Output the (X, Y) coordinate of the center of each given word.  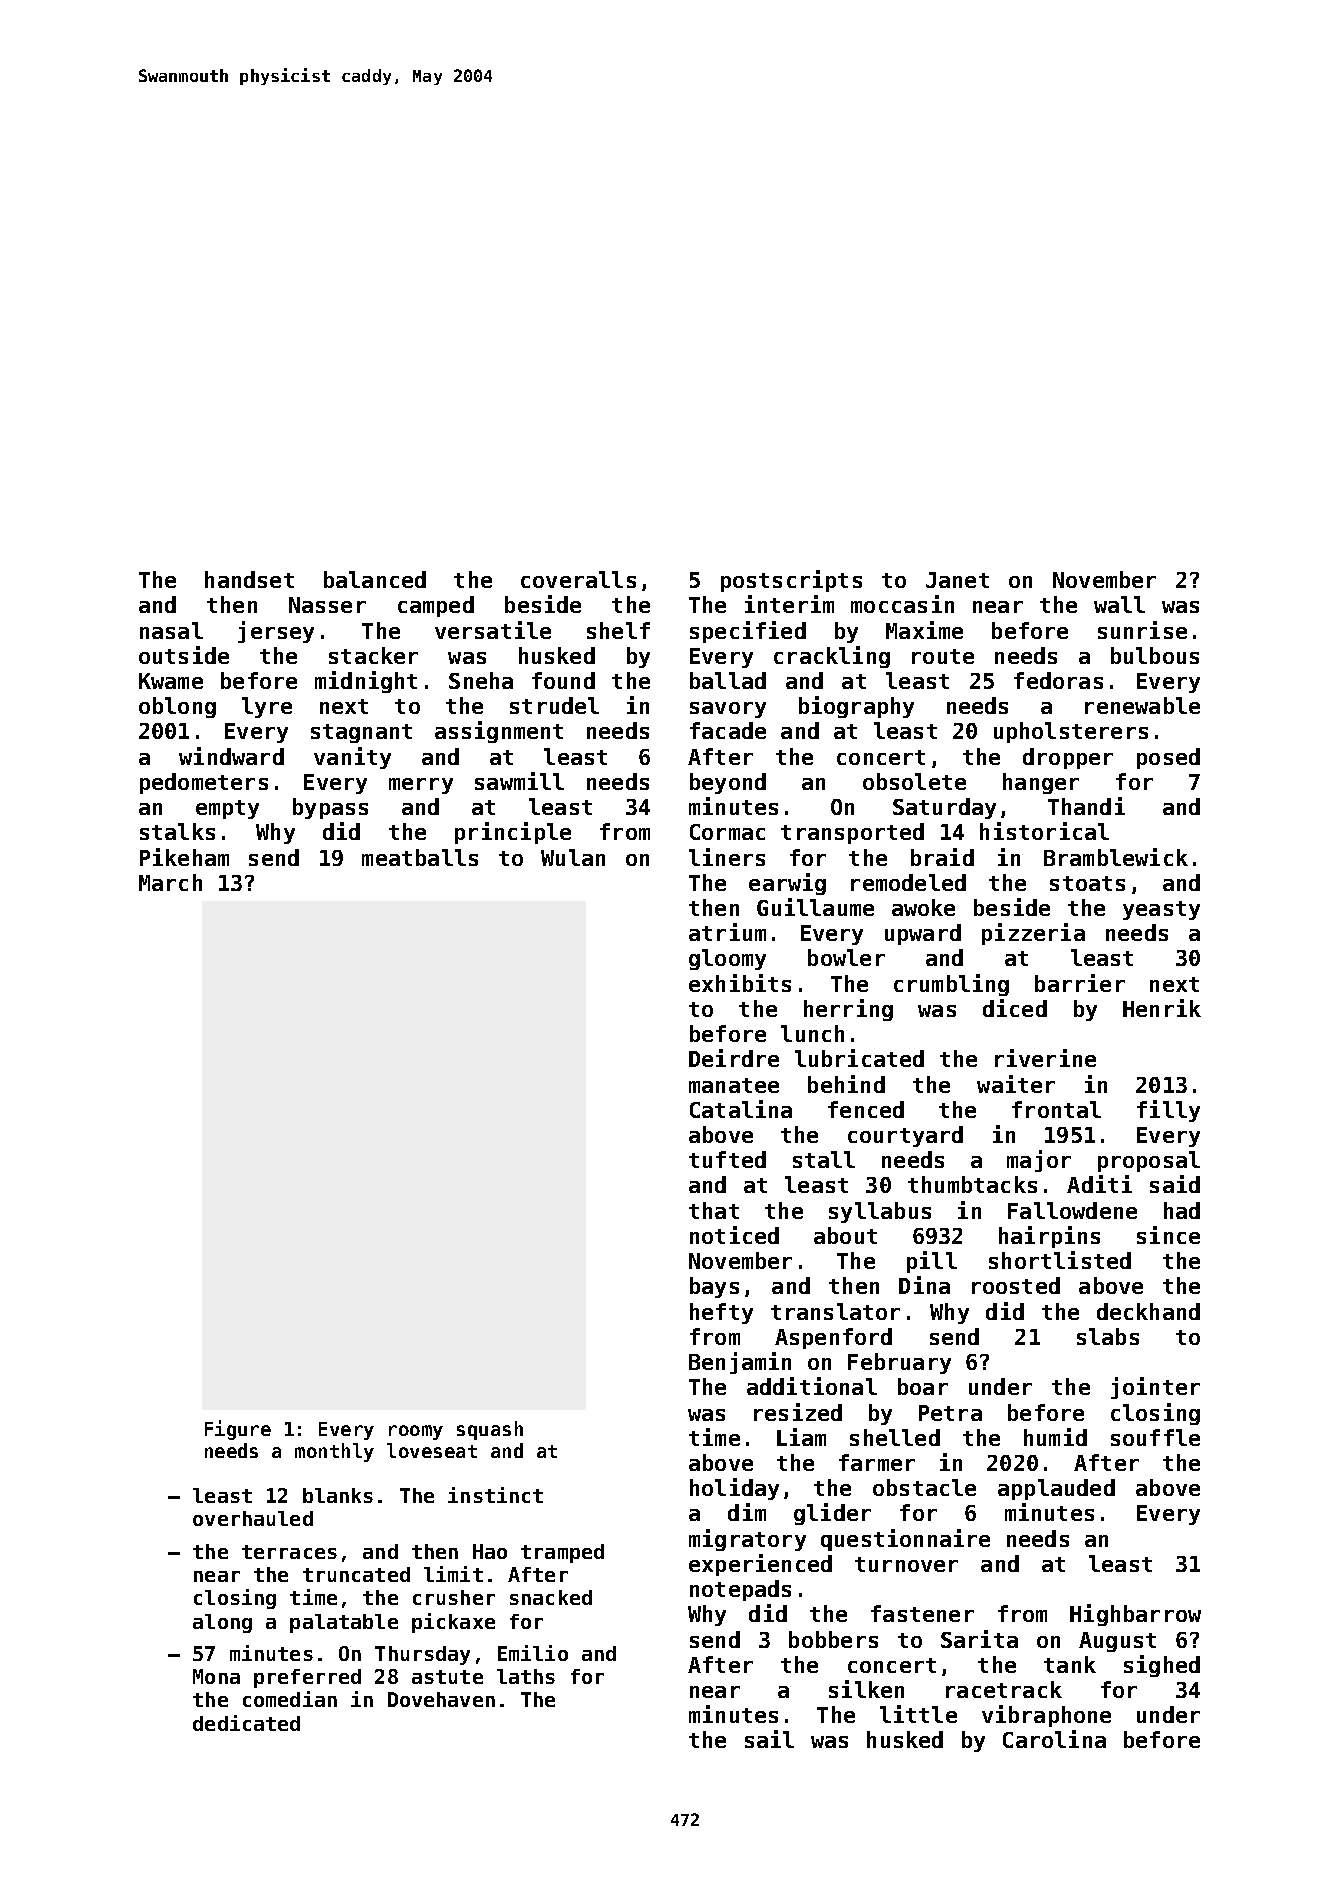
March (170, 882)
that (714, 1210)
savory (728, 710)
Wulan (573, 857)
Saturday (944, 808)
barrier (1080, 983)
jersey (276, 632)
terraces (289, 1552)
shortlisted (1060, 1260)
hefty (721, 1313)
